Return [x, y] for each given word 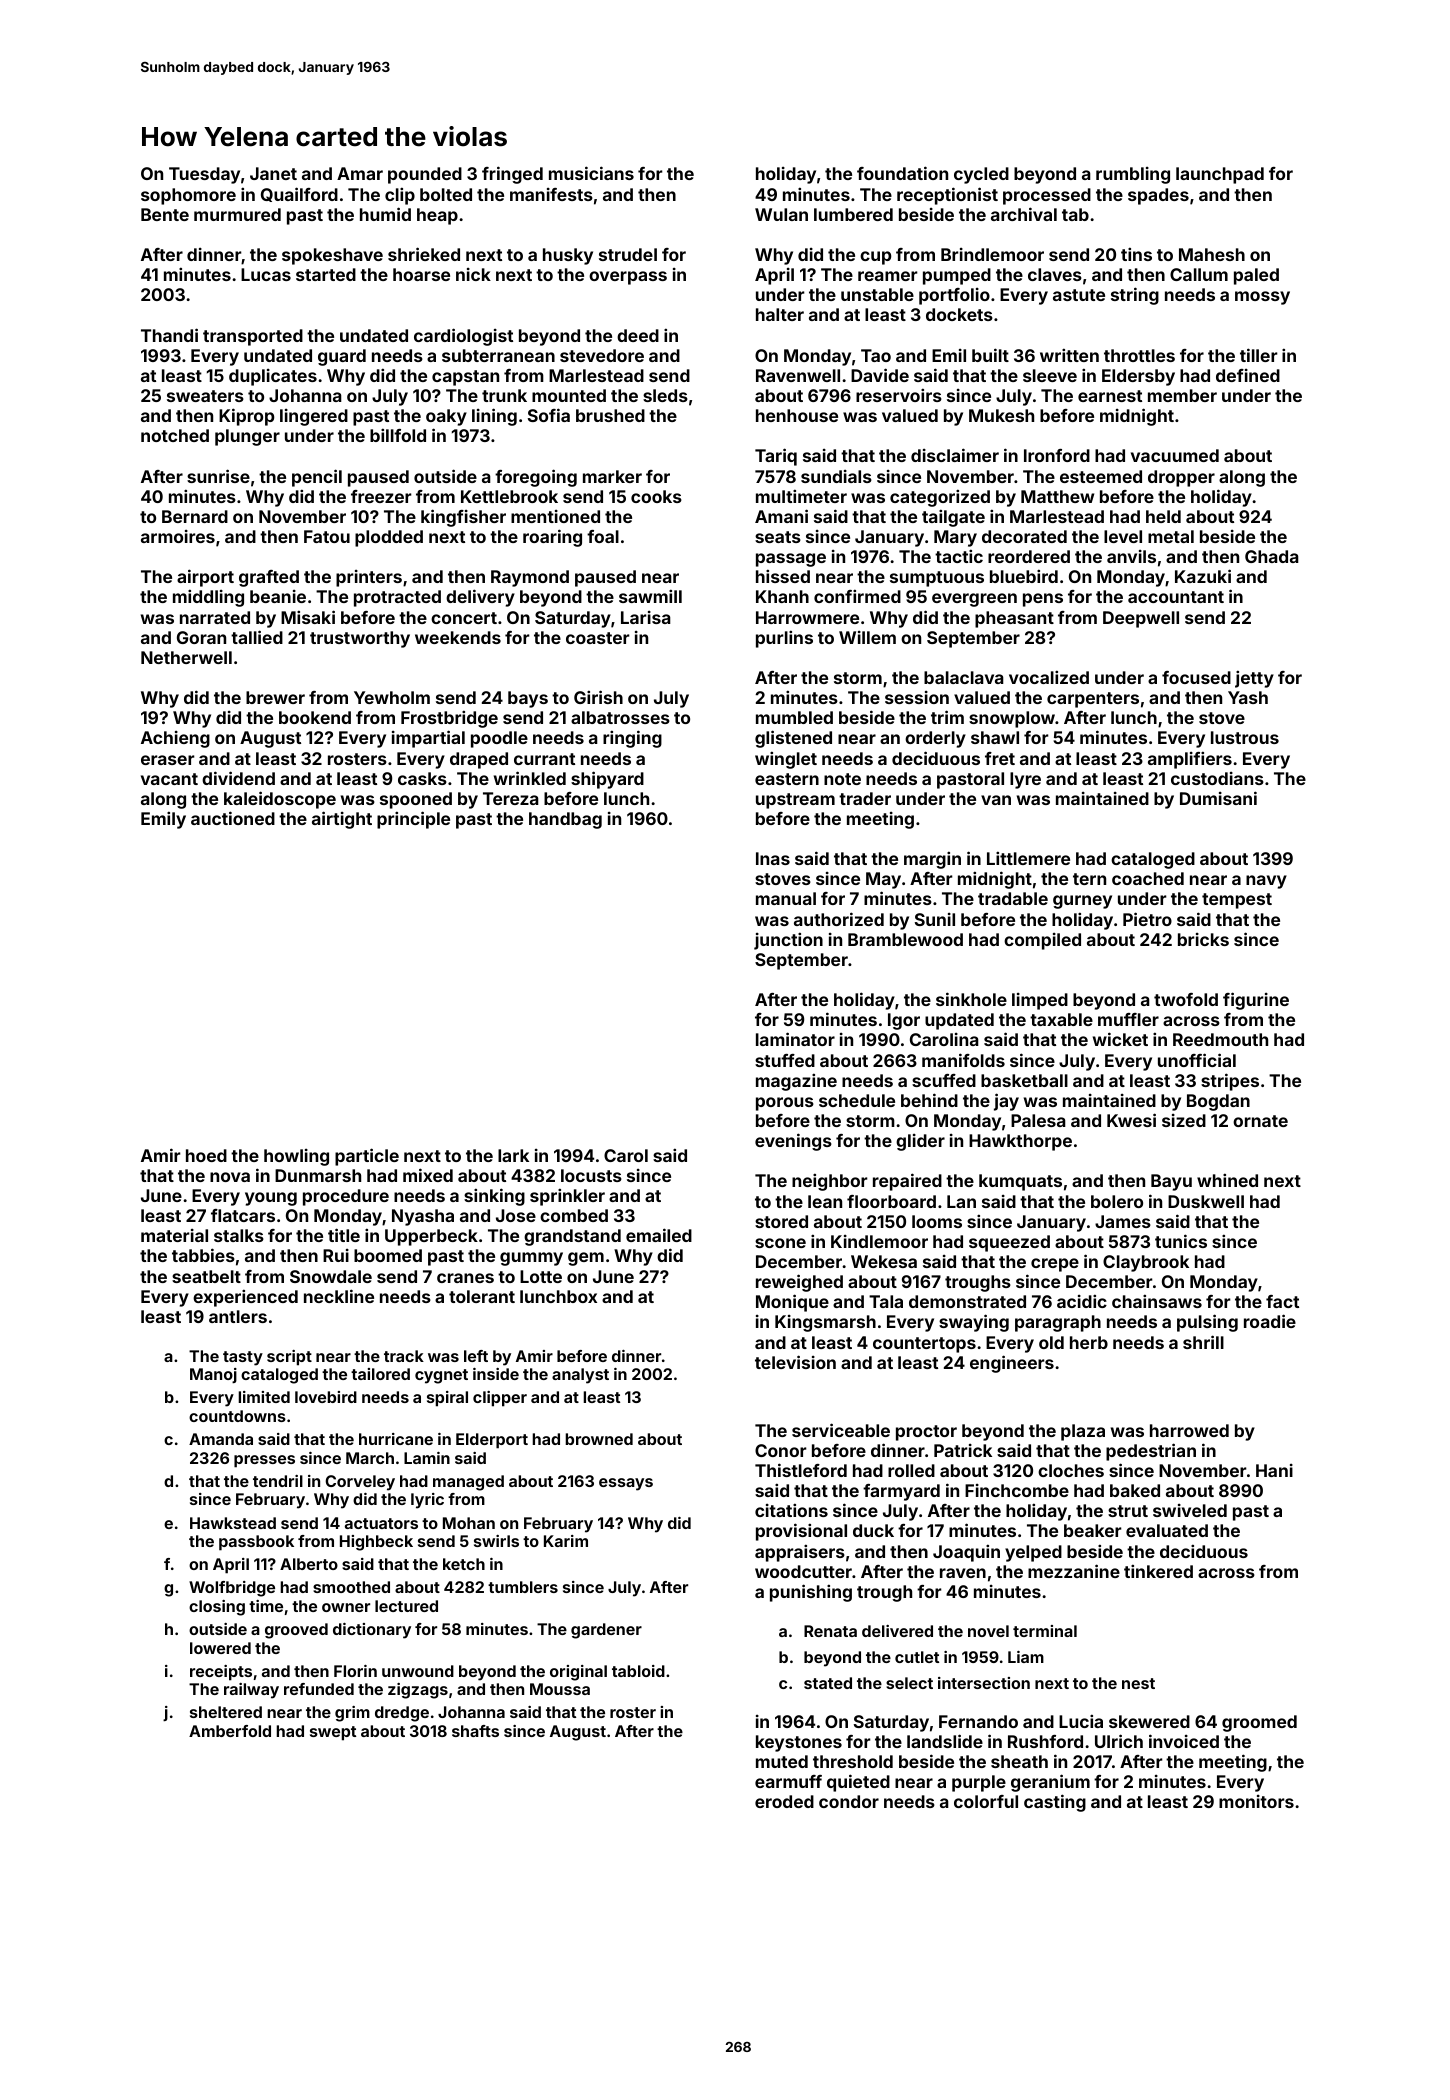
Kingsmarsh [825, 1323]
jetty [1254, 679]
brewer [275, 697]
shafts [475, 1731]
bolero [1117, 1201]
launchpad [1220, 175]
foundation [902, 173]
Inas [773, 858]
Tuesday [204, 175]
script [289, 1358]
